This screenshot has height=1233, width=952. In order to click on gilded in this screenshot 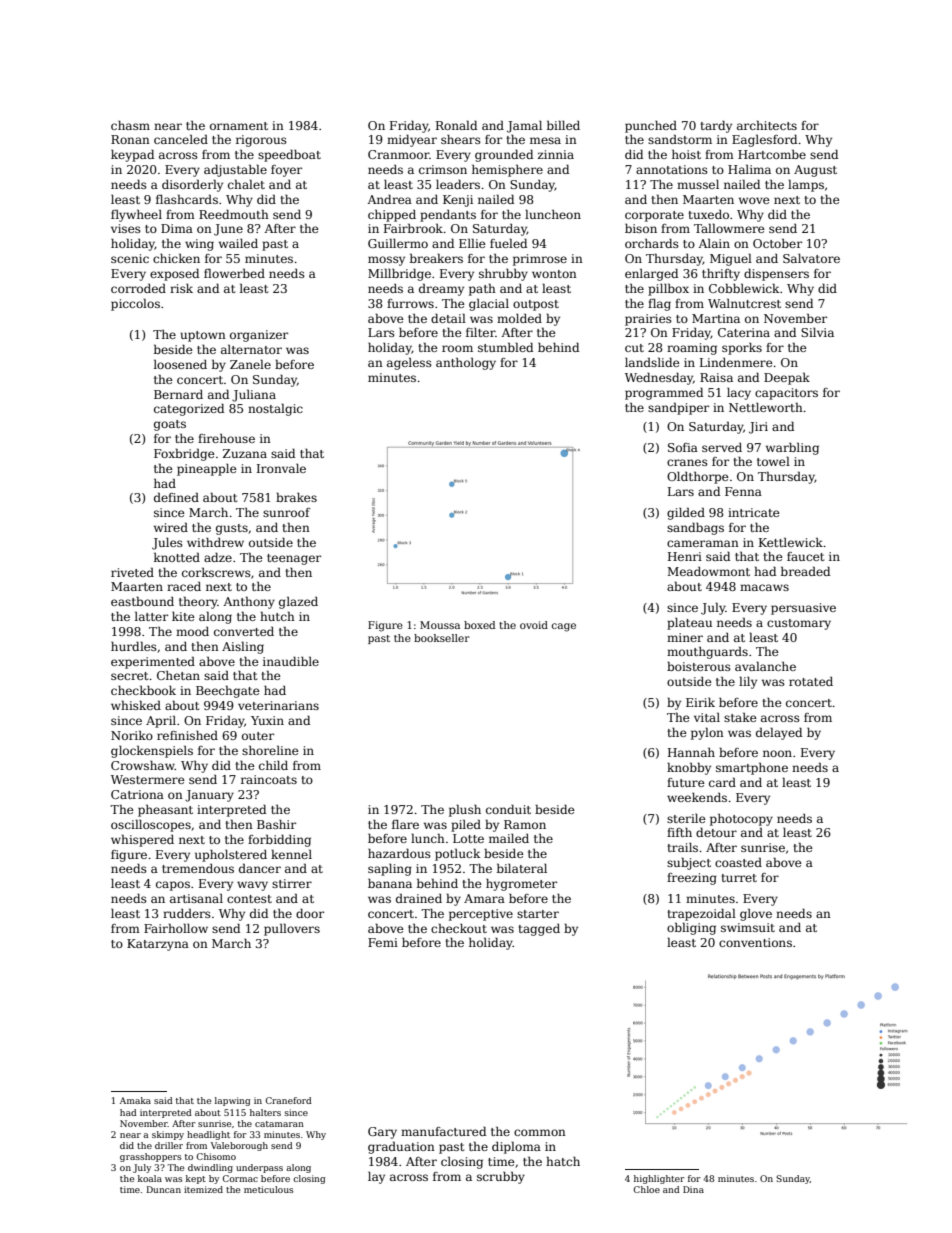, I will do `click(686, 513)`.
